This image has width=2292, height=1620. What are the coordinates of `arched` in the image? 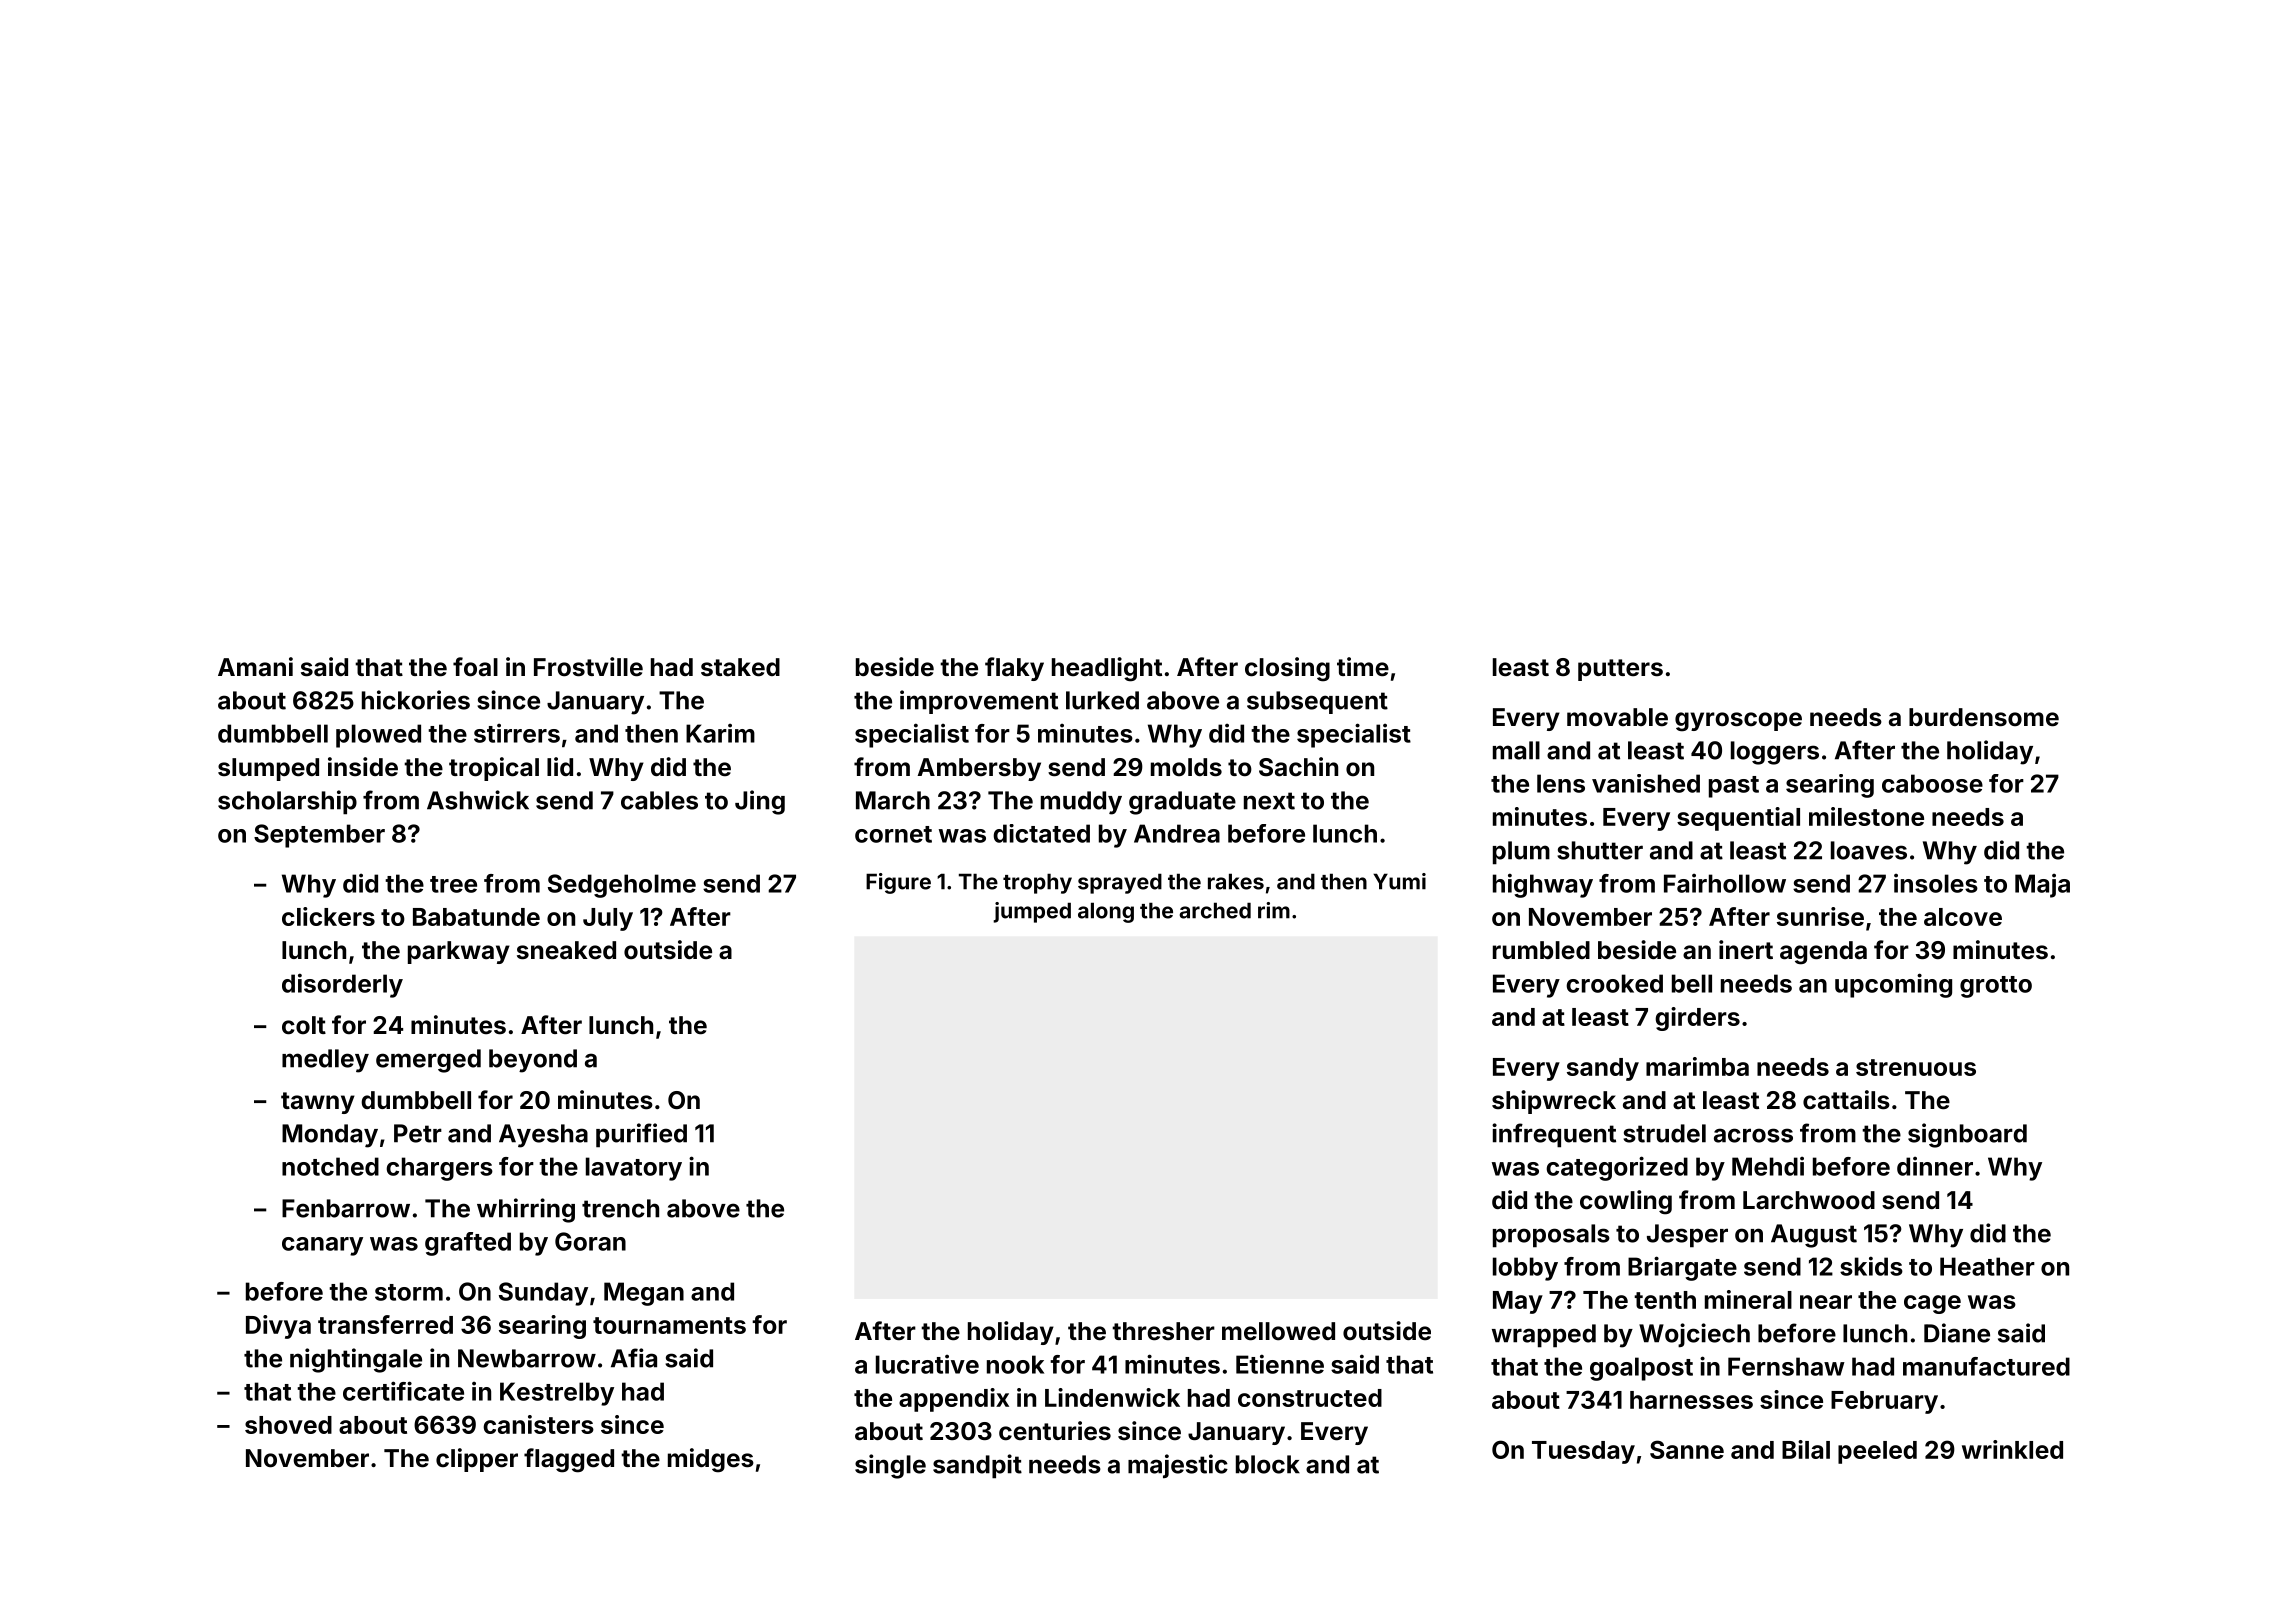 It's located at (1215, 910).
